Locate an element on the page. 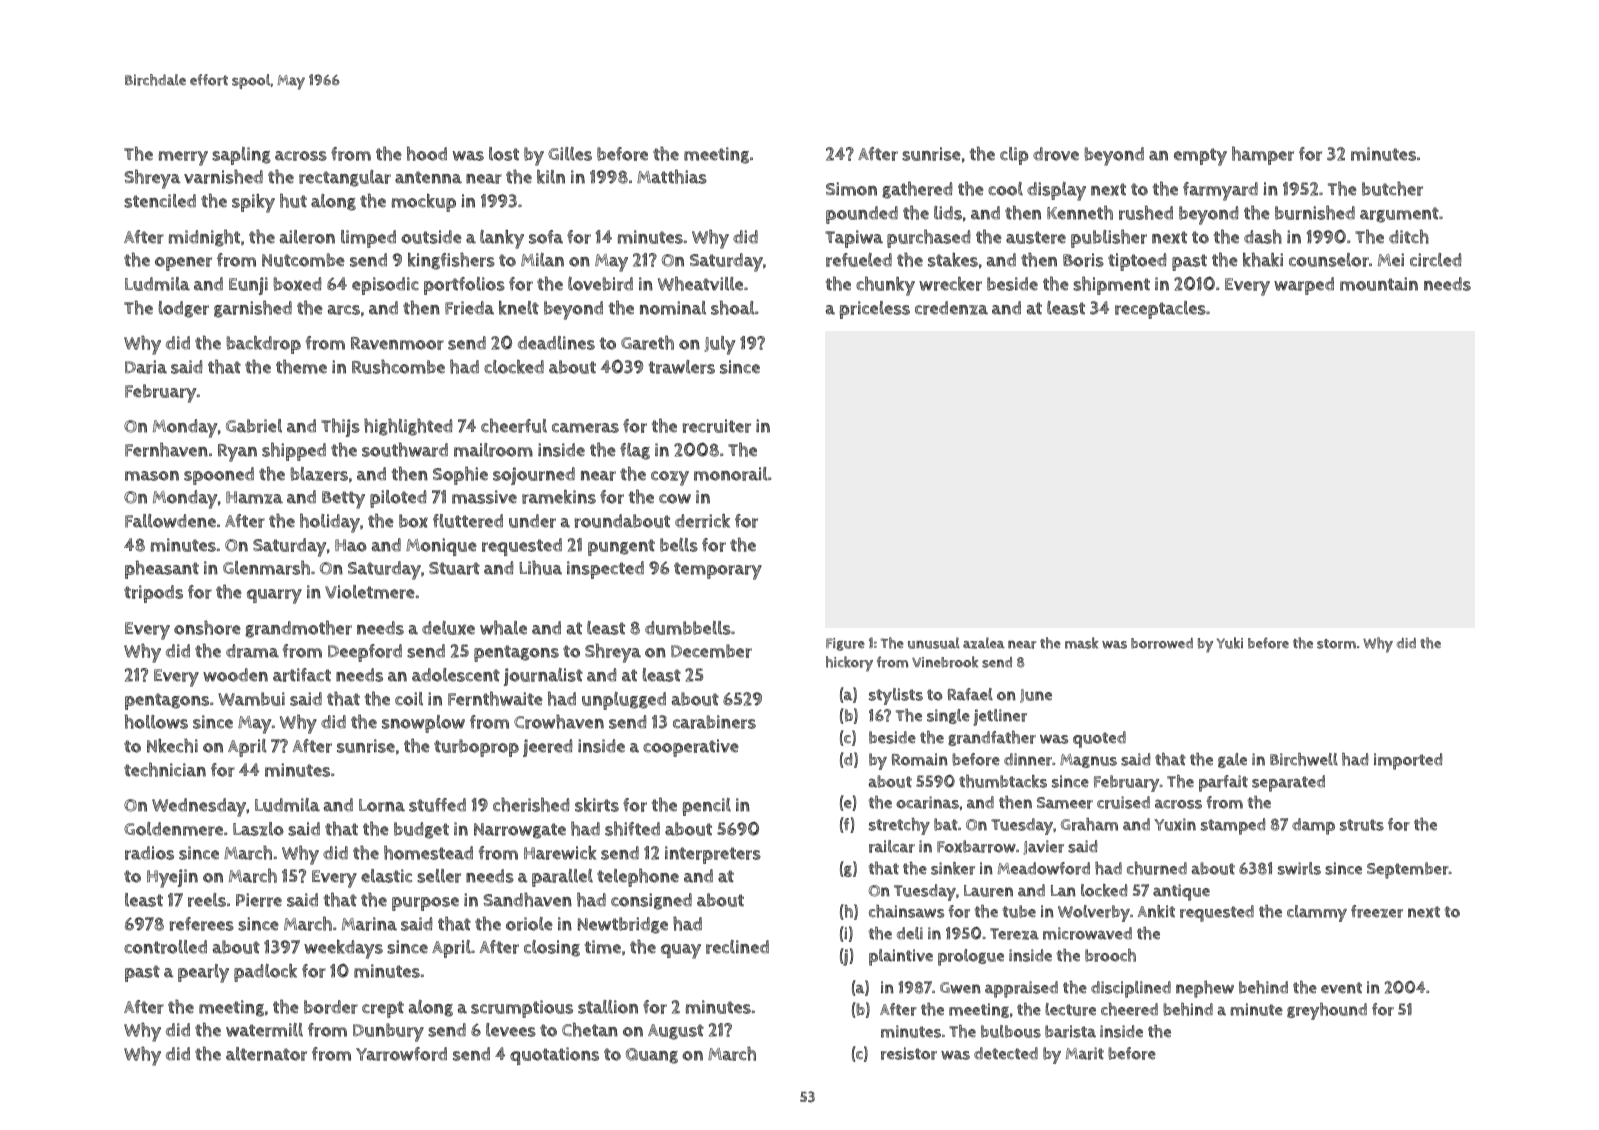 The height and width of the page is (1130, 1599). fluttered is located at coordinates (468, 521).
